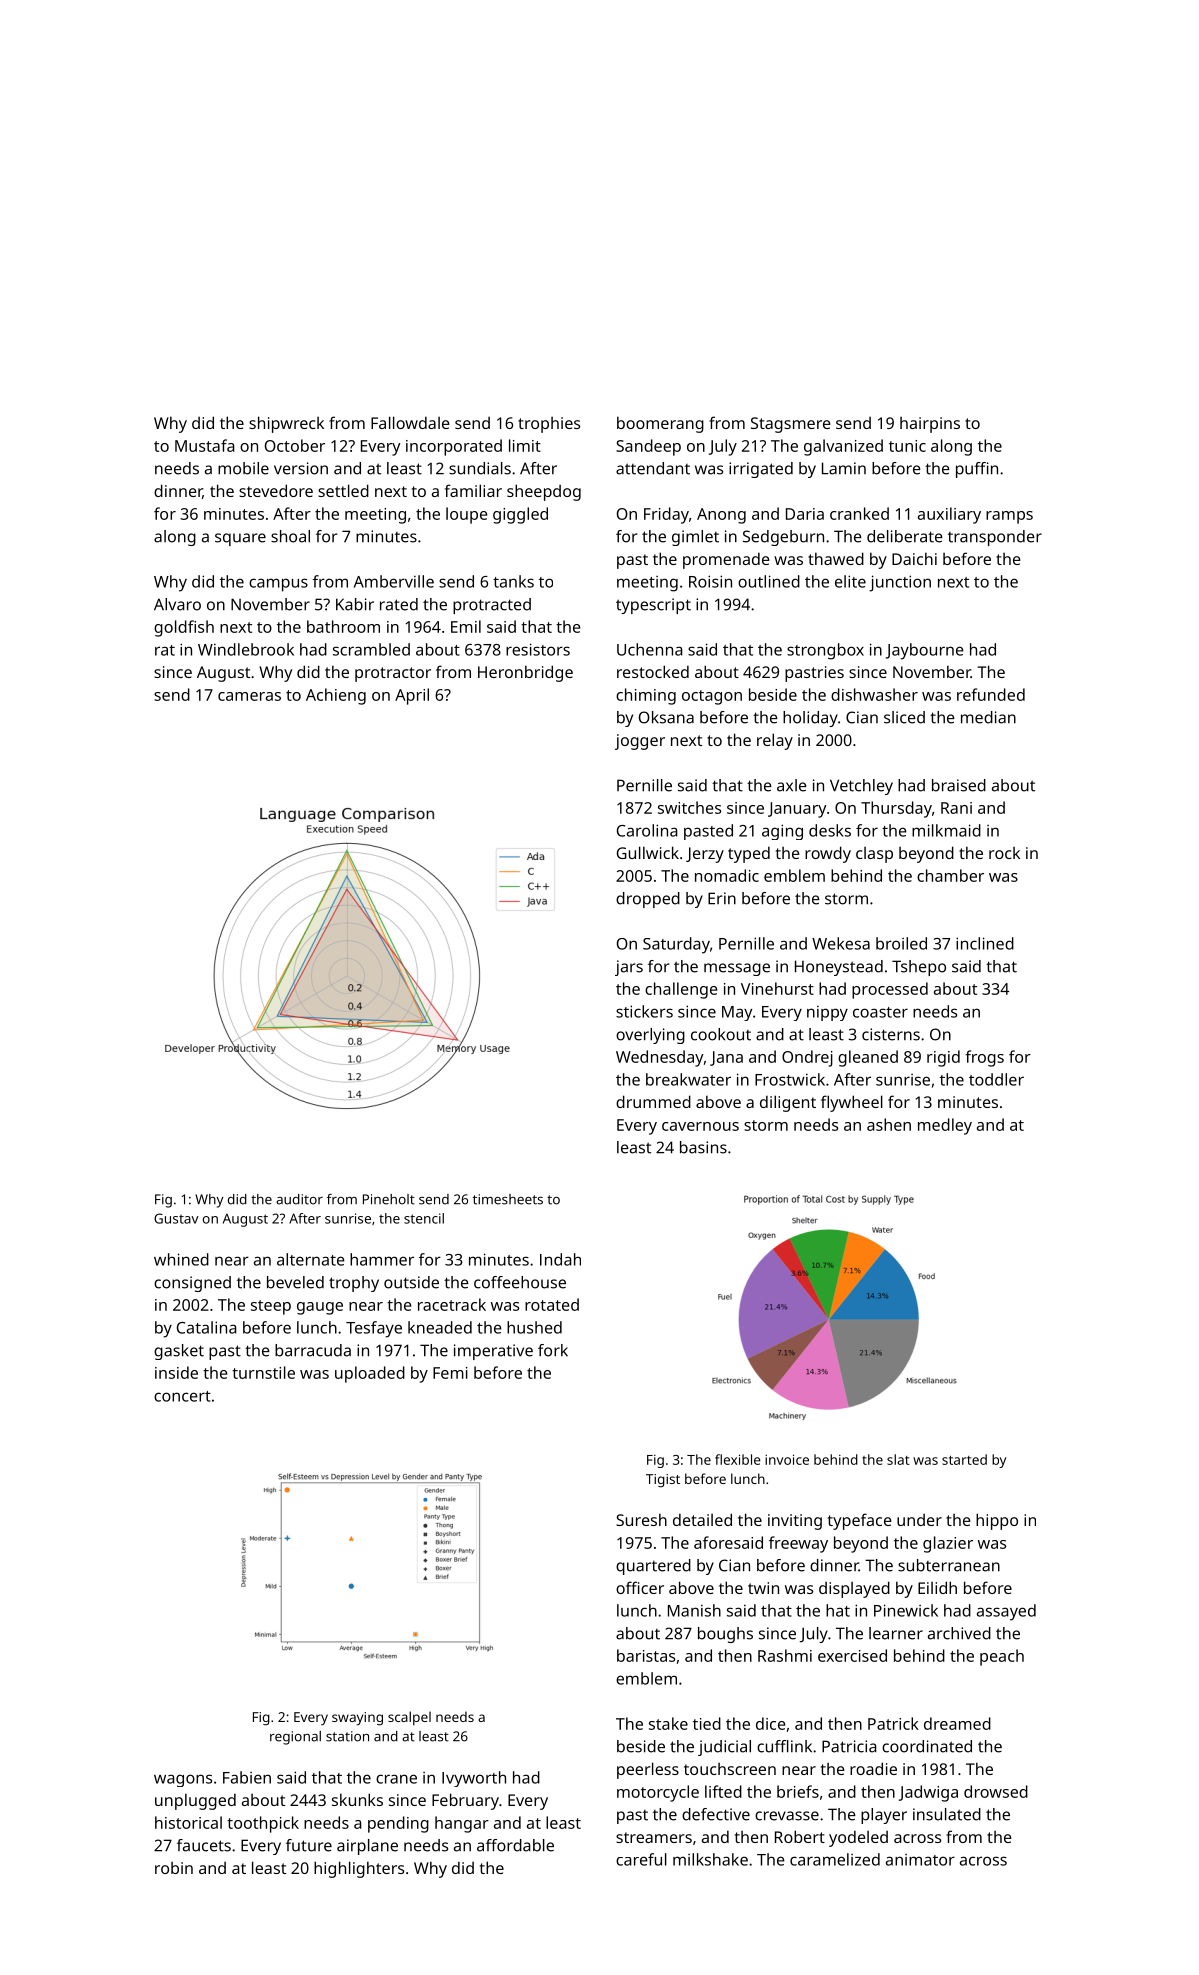  What do you see at coordinates (508, 1199) in the page?
I see `timesheets` at bounding box center [508, 1199].
